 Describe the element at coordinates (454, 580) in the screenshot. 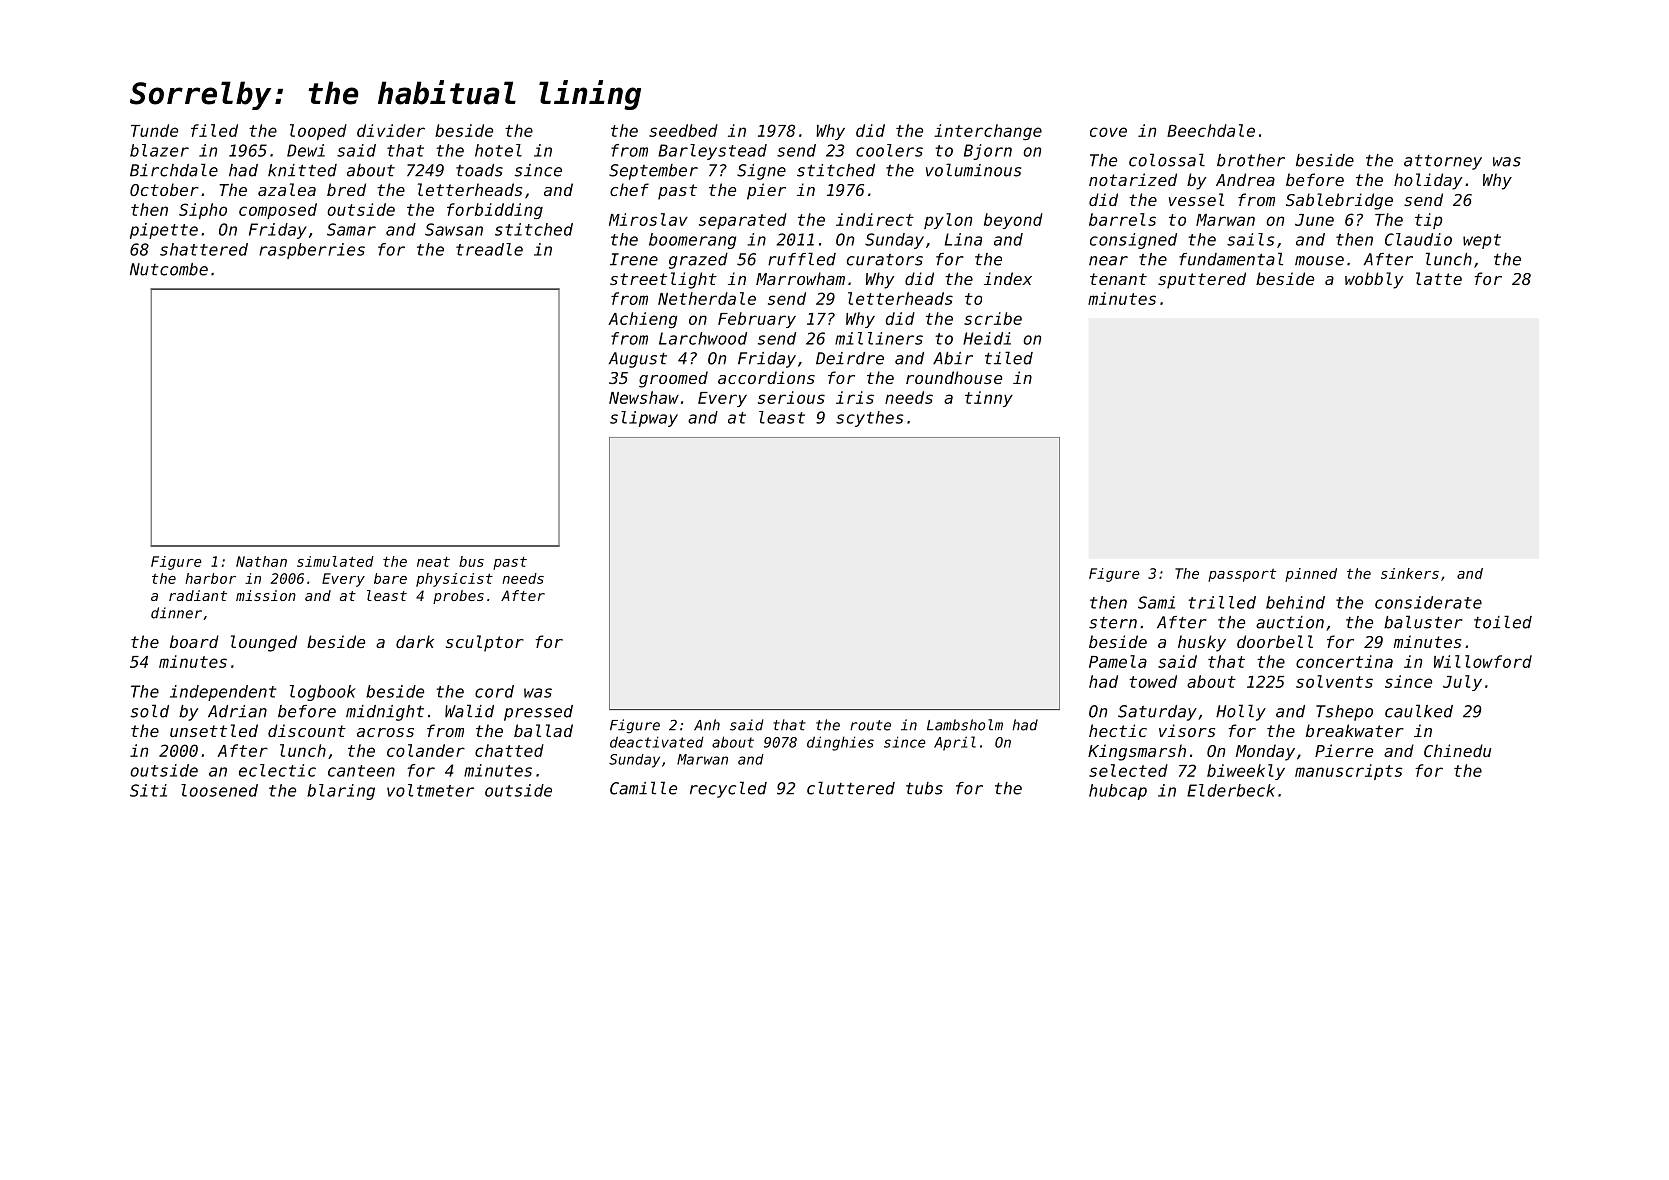

I see `physicist` at that location.
